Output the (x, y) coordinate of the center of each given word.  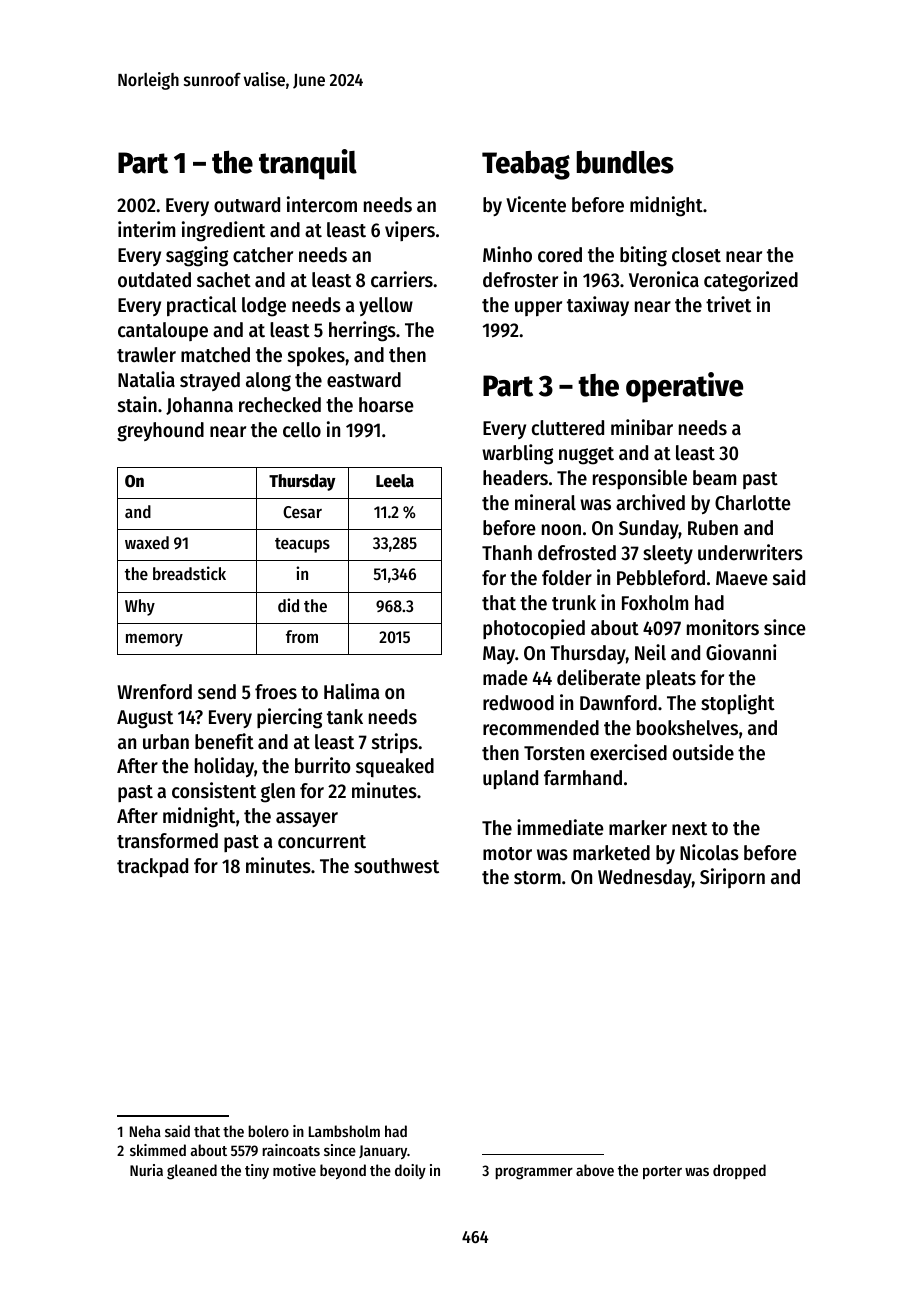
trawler (146, 355)
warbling (517, 454)
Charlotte (753, 503)
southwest (396, 866)
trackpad (152, 867)
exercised (628, 752)
